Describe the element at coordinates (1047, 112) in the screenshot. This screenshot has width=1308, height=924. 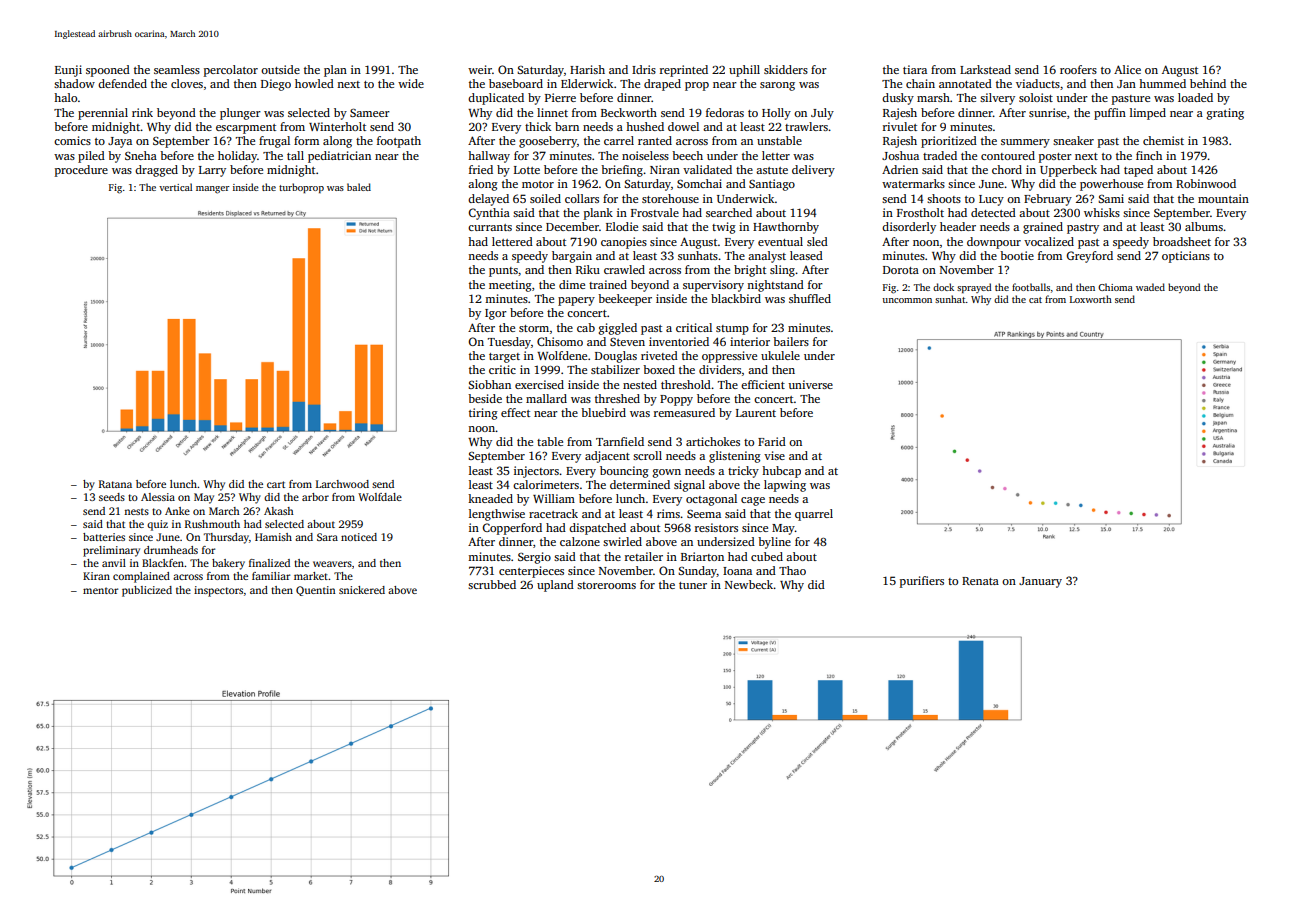
I see `sunrise` at that location.
